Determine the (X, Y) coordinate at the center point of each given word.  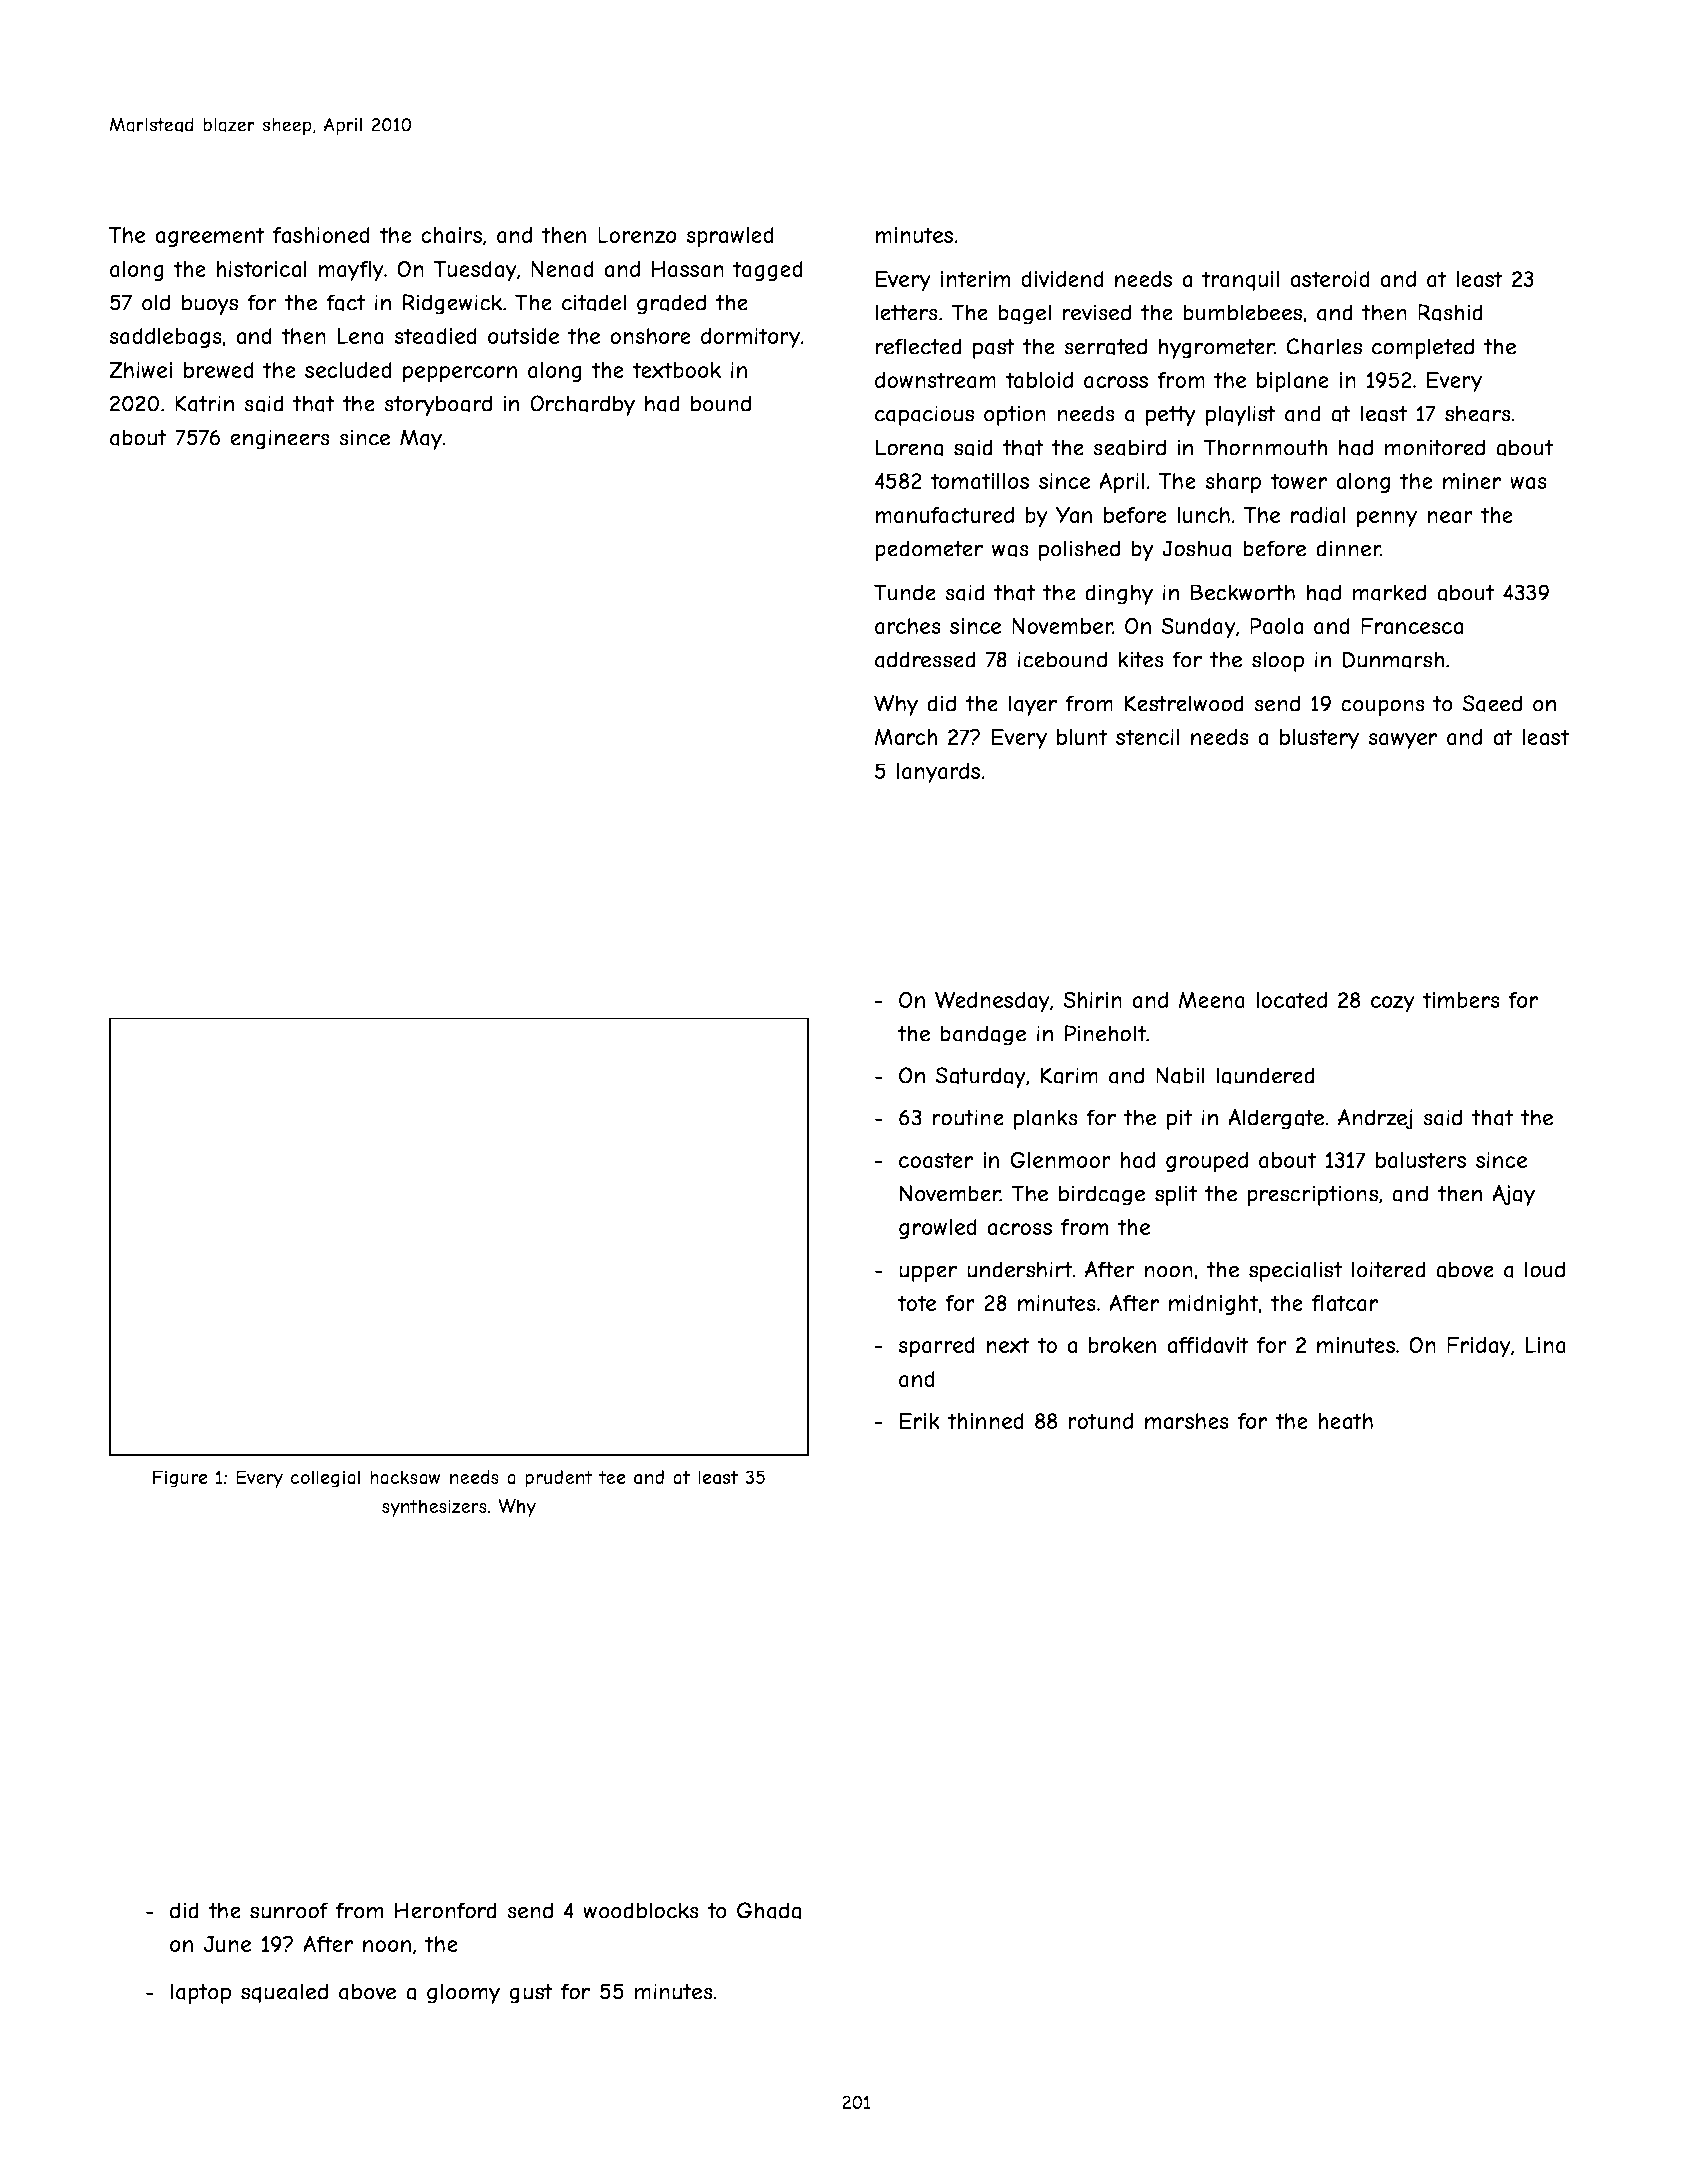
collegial (325, 1479)
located (1291, 1000)
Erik (920, 1421)
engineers (280, 439)
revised (1096, 312)
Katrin (204, 403)
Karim (1069, 1075)
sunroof (289, 1910)
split (1176, 1195)
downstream (935, 380)
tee (612, 1477)
